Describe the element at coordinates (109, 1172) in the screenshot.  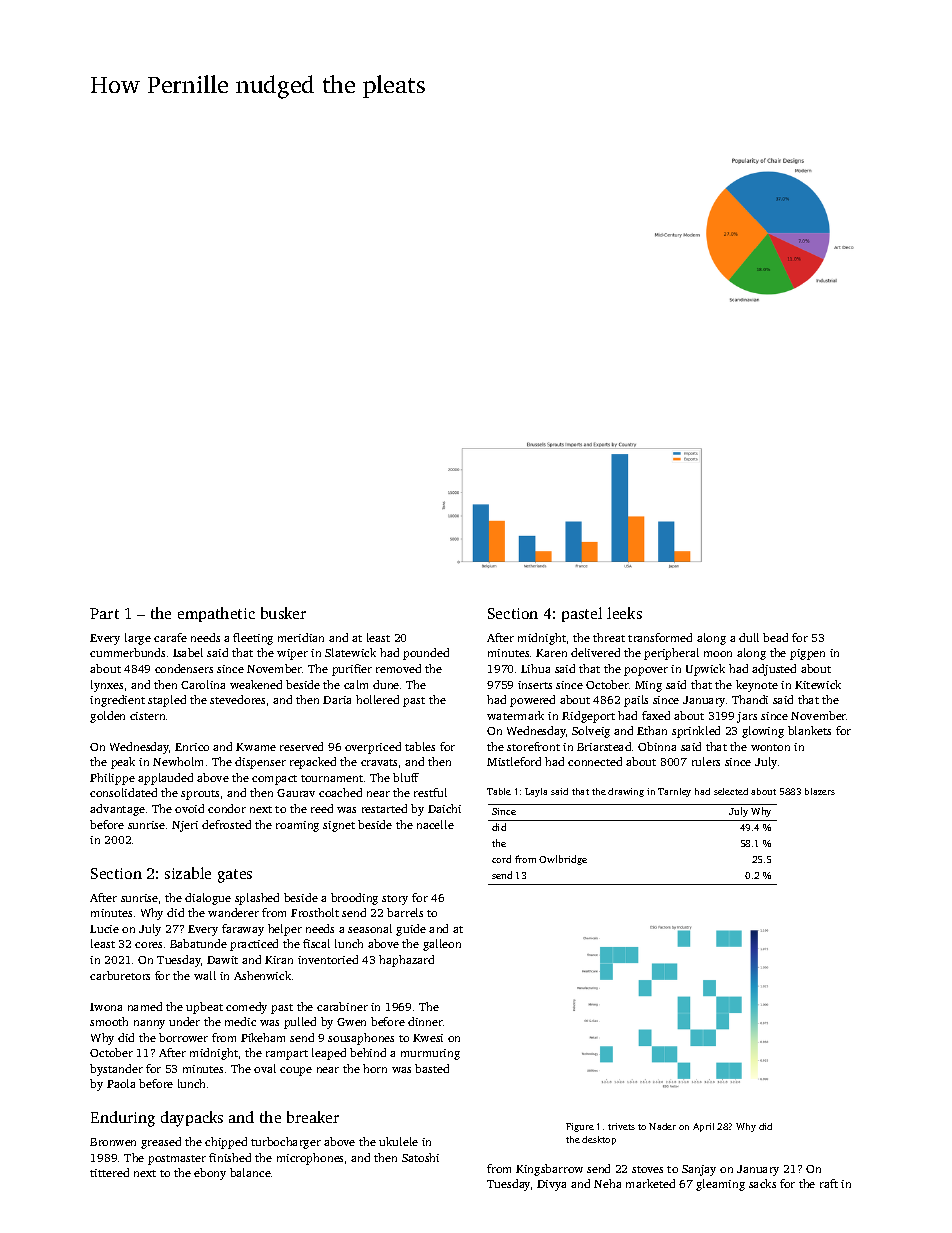
I see `tittered` at that location.
